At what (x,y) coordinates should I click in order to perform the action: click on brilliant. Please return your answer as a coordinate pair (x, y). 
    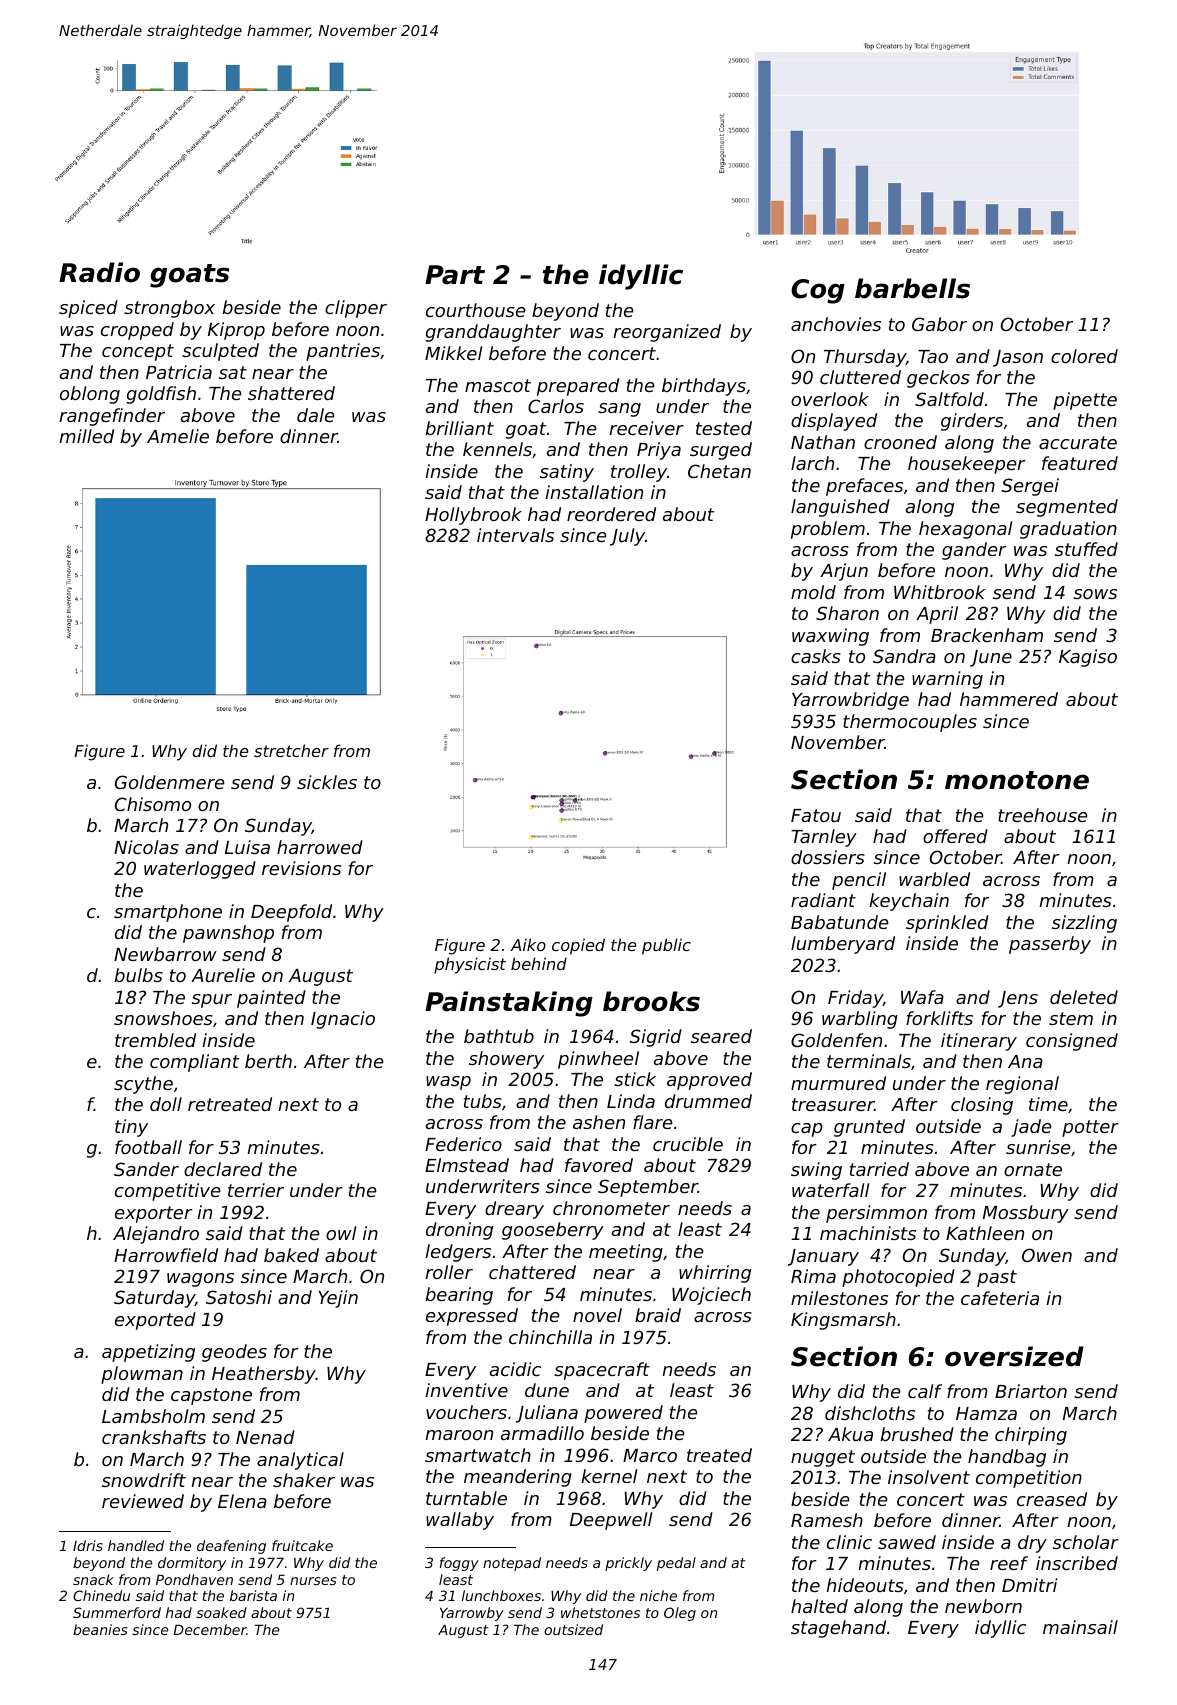
    Looking at the image, I should click on (460, 428).
